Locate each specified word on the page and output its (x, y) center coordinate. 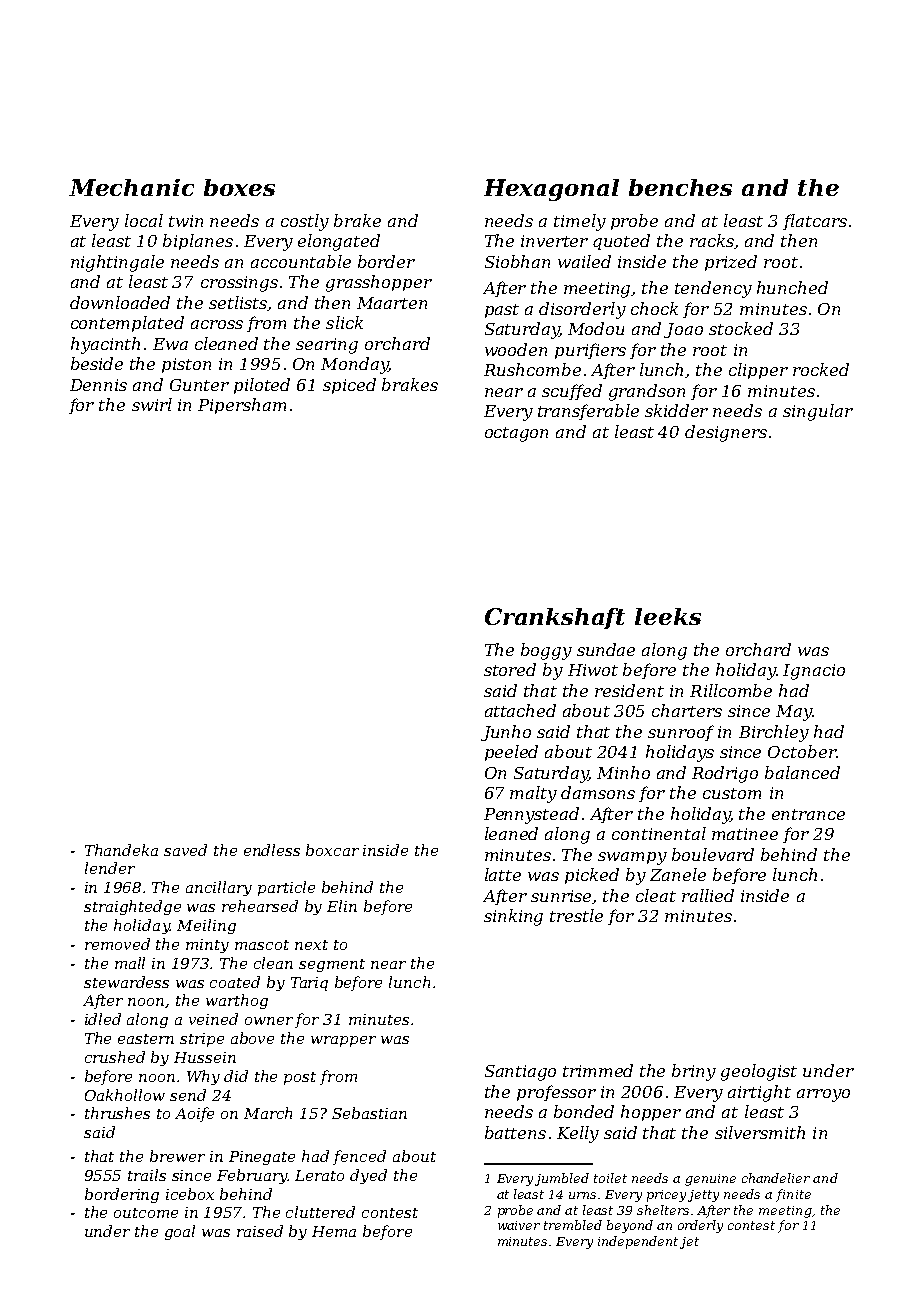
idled (103, 1019)
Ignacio (814, 672)
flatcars (815, 222)
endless (272, 850)
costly (305, 222)
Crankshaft (555, 618)
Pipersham (242, 406)
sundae (606, 649)
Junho (506, 733)
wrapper (343, 1041)
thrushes (117, 1113)
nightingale (117, 263)
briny (694, 1072)
